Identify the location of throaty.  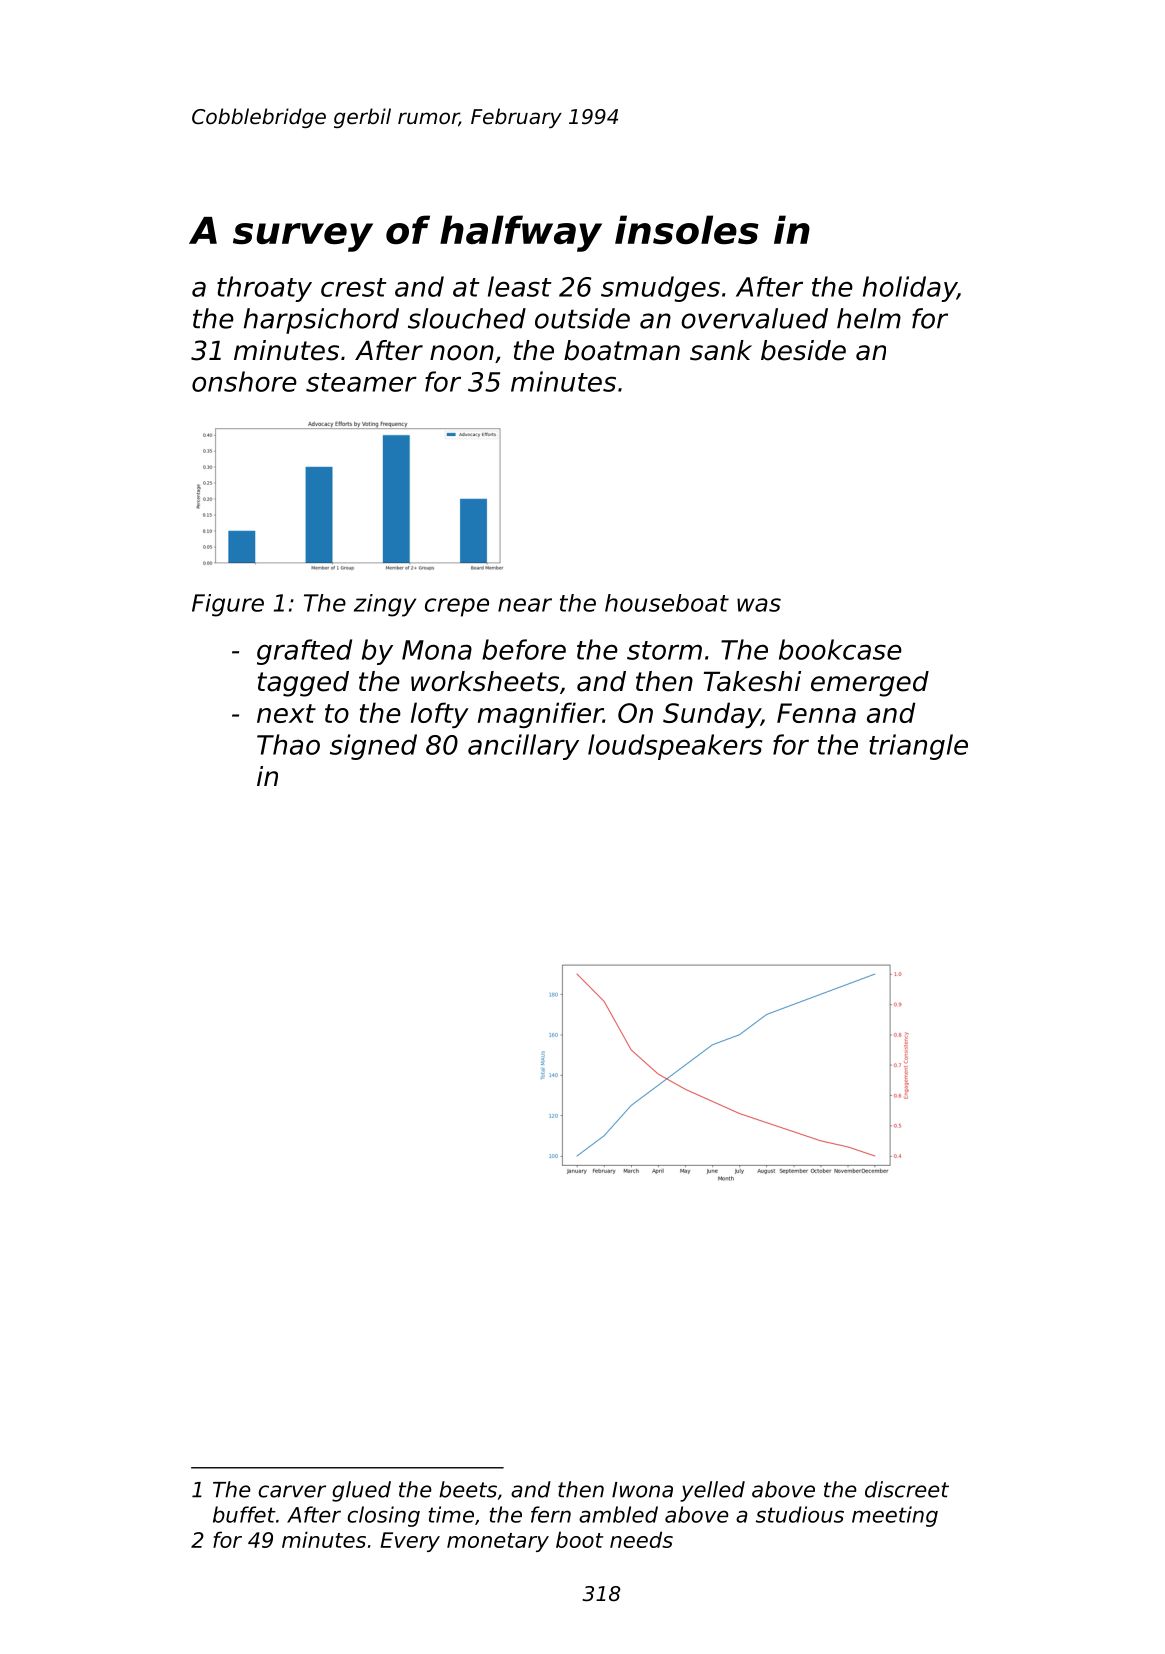
(264, 289).
